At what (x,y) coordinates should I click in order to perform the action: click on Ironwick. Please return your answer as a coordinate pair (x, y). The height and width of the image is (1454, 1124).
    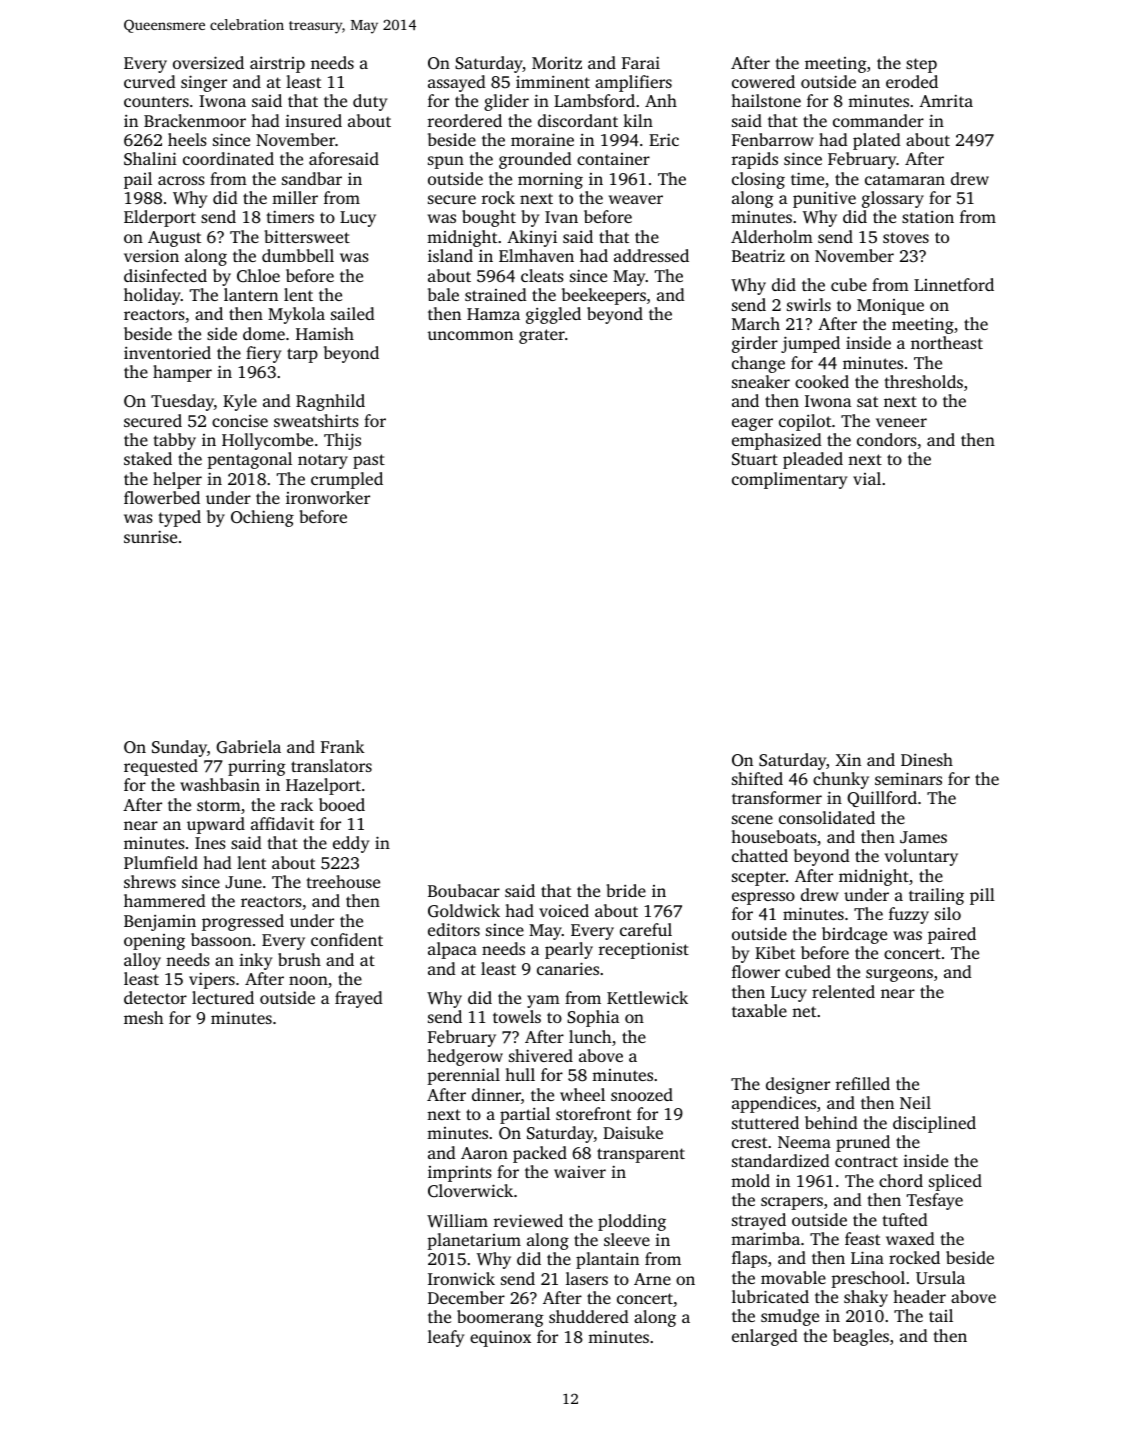
    Looking at the image, I should click on (461, 1278).
